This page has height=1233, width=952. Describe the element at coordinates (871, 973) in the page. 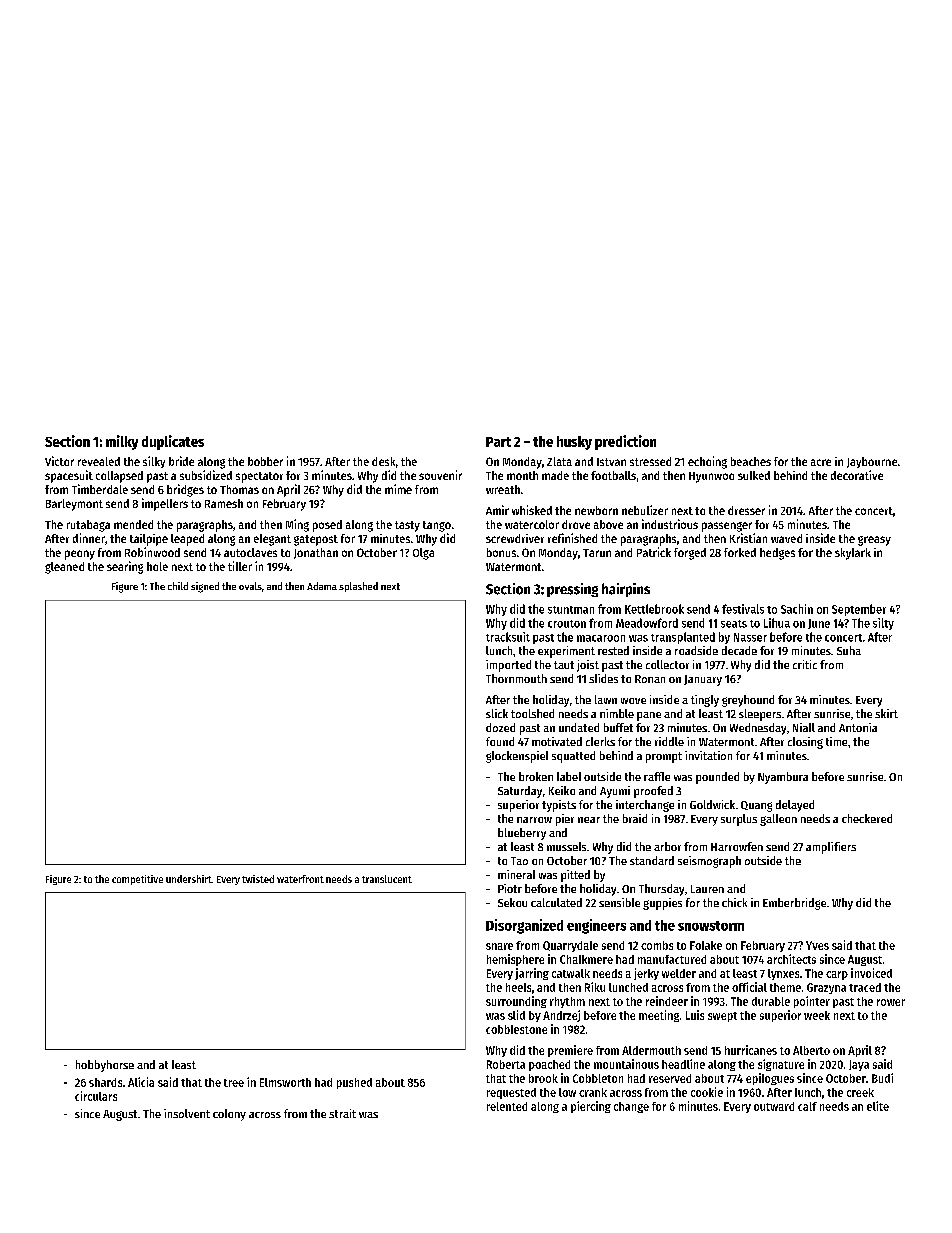

I see `invoiced` at that location.
